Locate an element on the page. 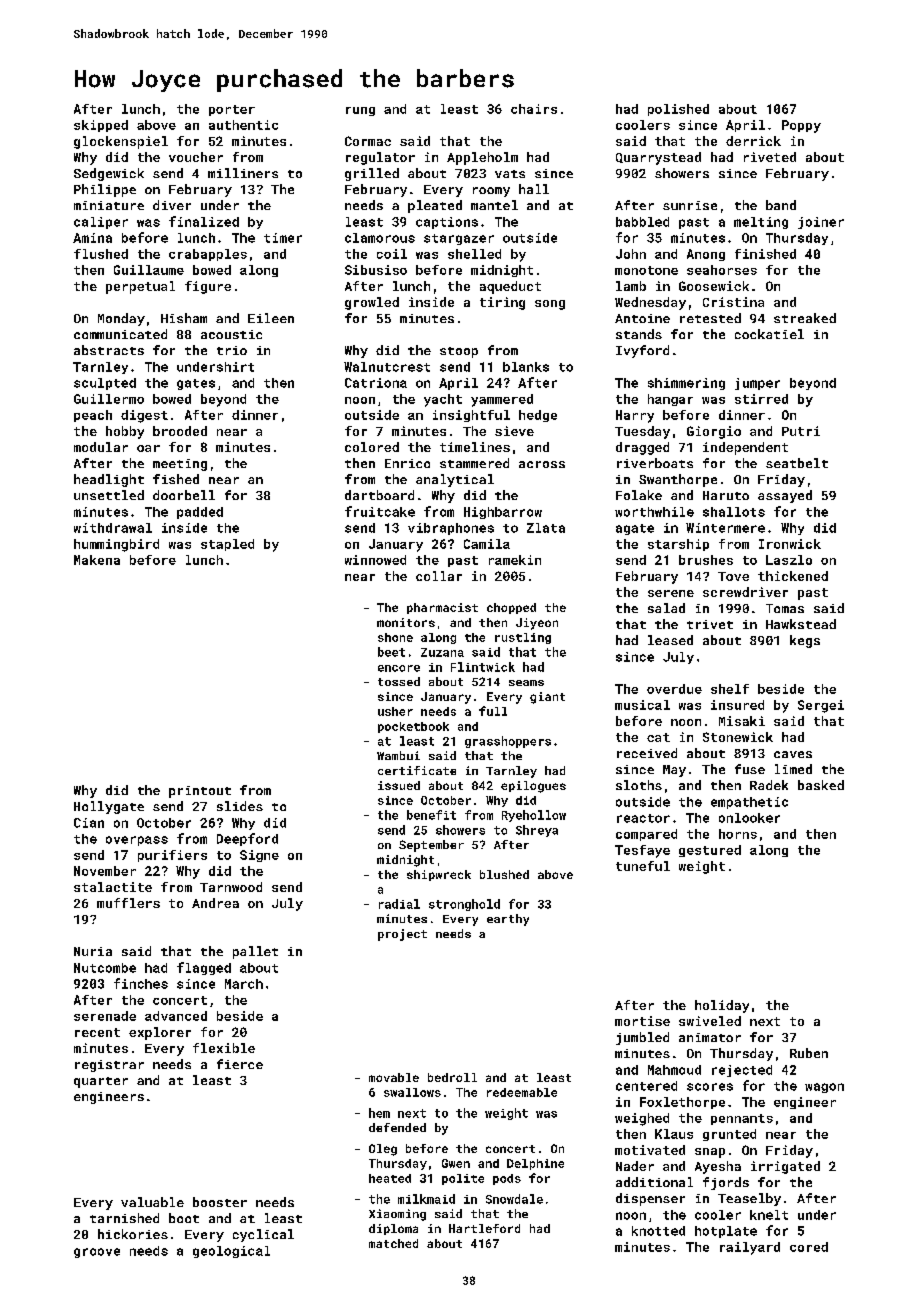 The image size is (924, 1308). Gwen is located at coordinates (456, 1163).
